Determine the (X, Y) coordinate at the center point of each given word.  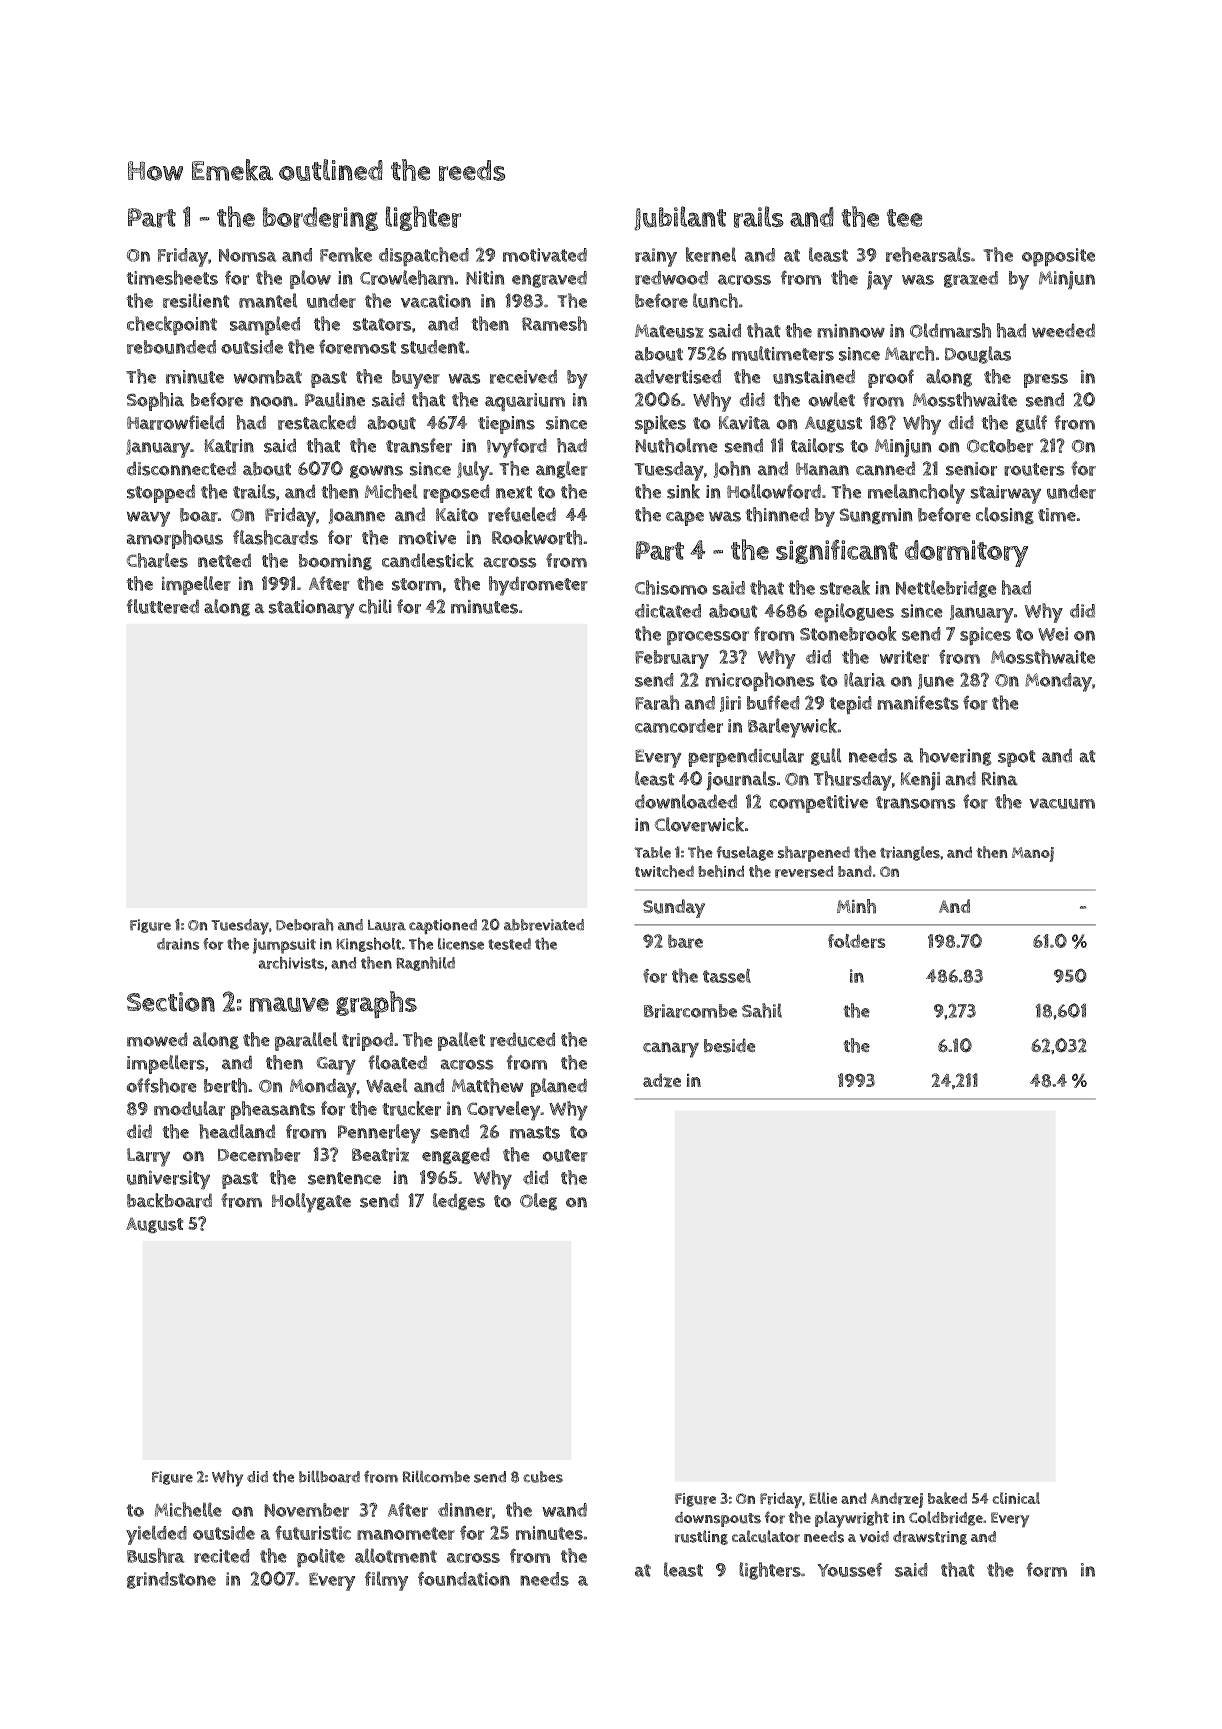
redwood (671, 278)
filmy (386, 1581)
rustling (701, 1537)
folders (857, 941)
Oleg (538, 1202)
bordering (320, 219)
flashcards (275, 537)
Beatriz (380, 1154)
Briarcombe (690, 1011)
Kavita (744, 423)
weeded (1063, 330)
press (1046, 380)
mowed (157, 1039)
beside (729, 1045)
